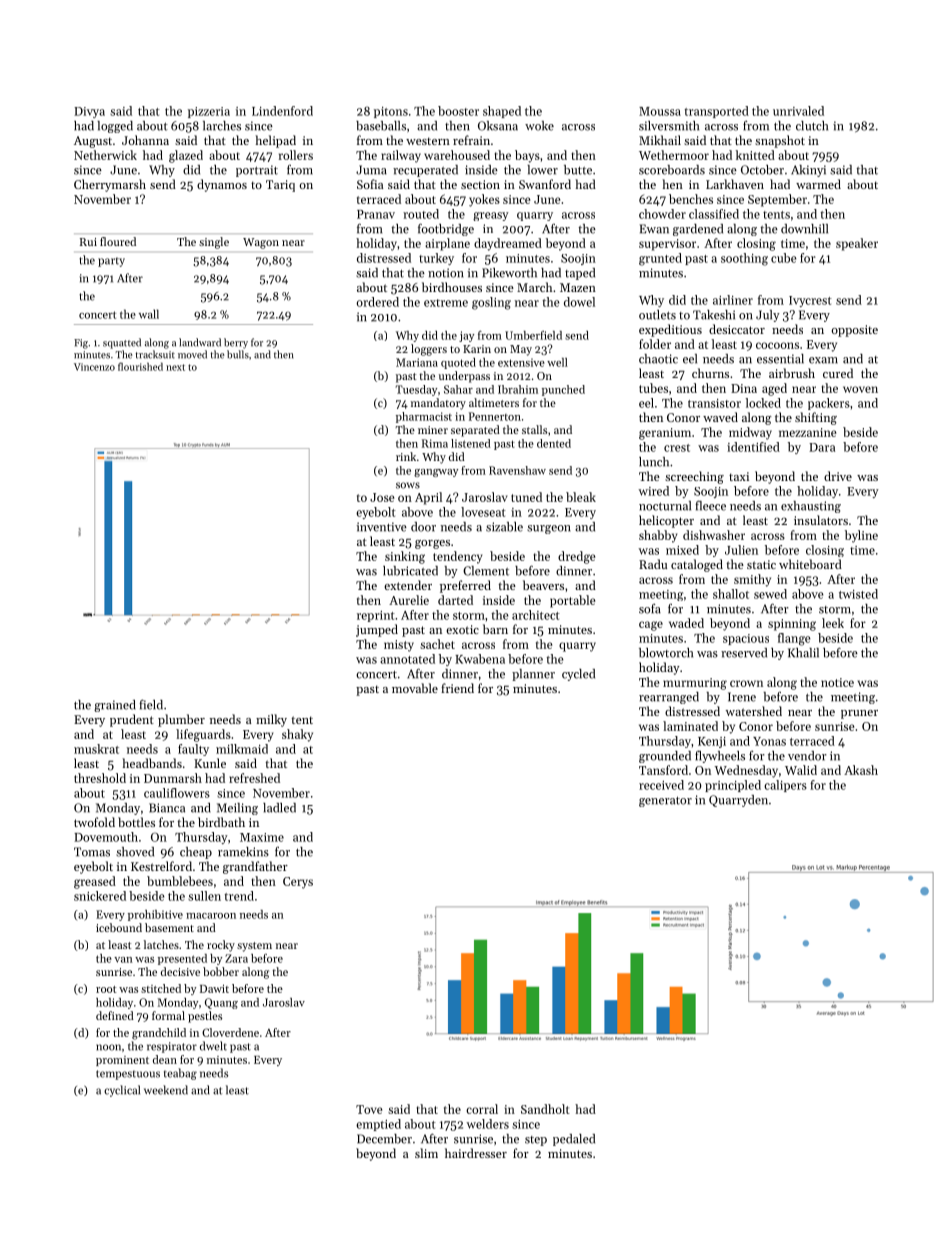 This document has height=1233, width=952. What do you see at coordinates (371, 170) in the document?
I see `Juma` at bounding box center [371, 170].
